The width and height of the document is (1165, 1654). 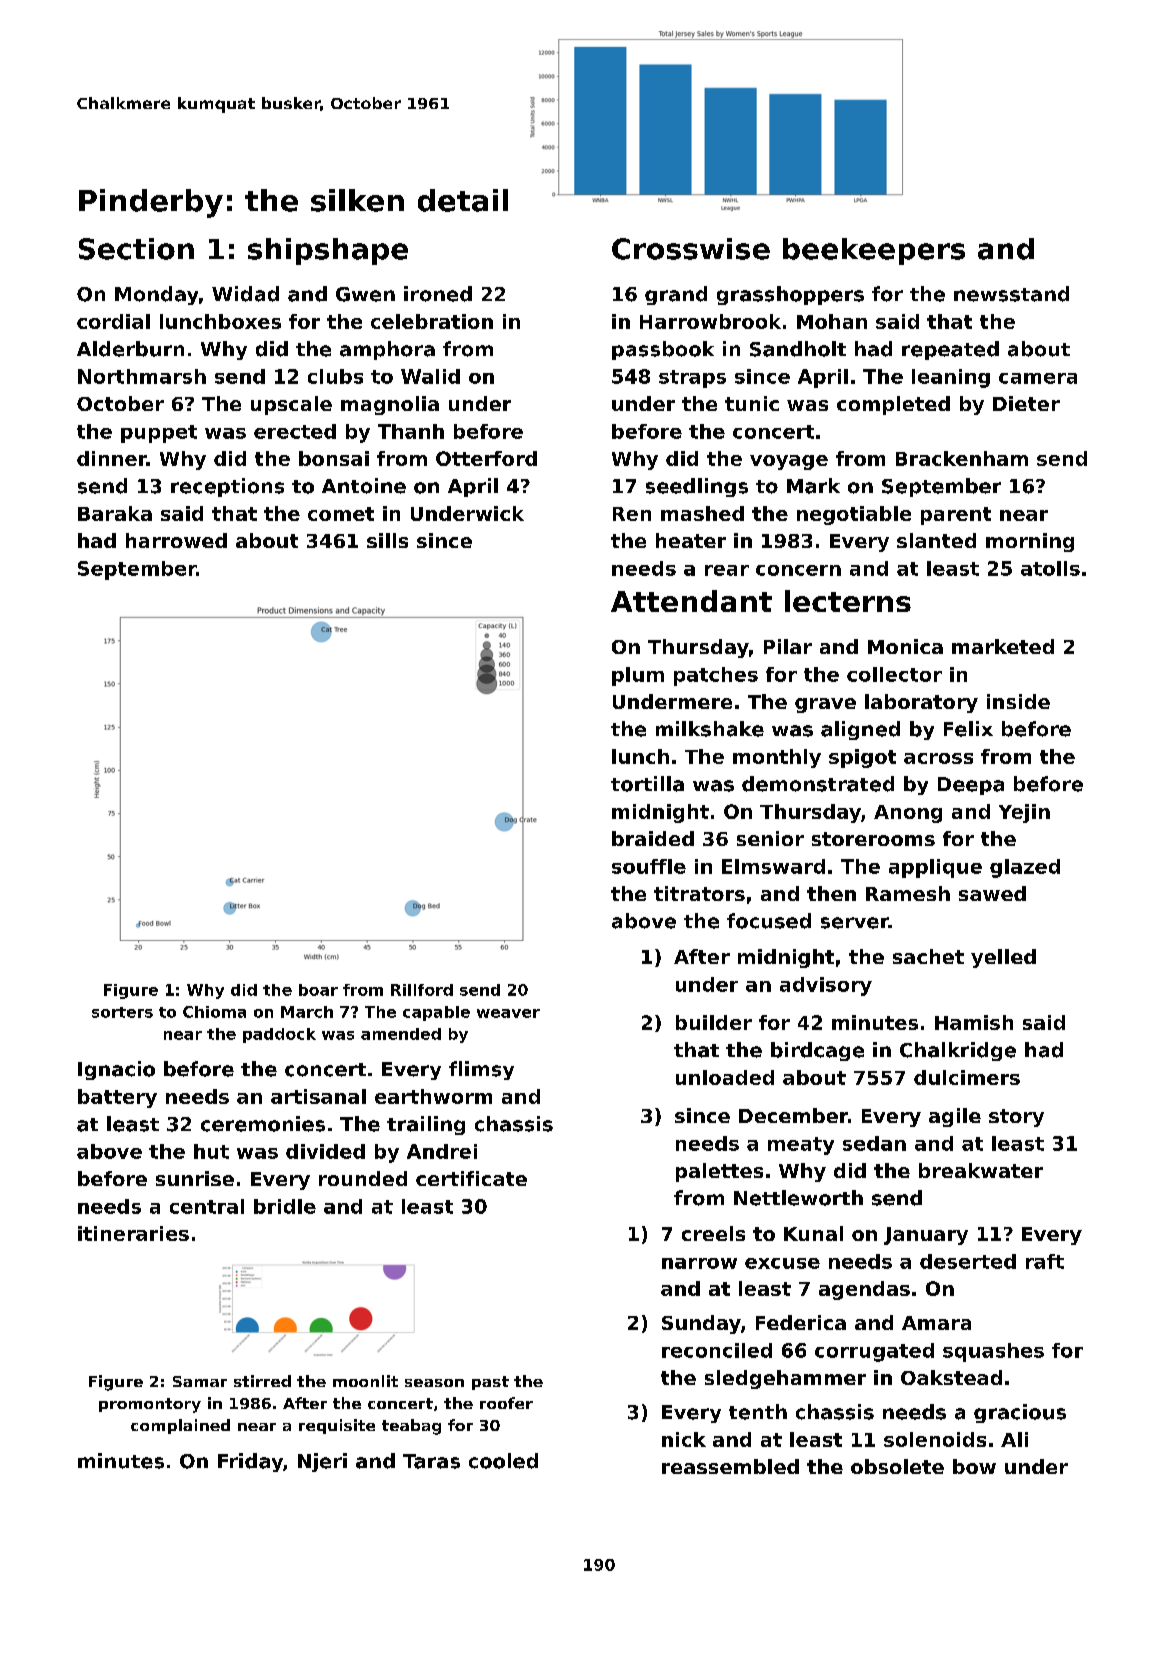 What do you see at coordinates (116, 1070) in the document?
I see `Ignacio` at bounding box center [116, 1070].
